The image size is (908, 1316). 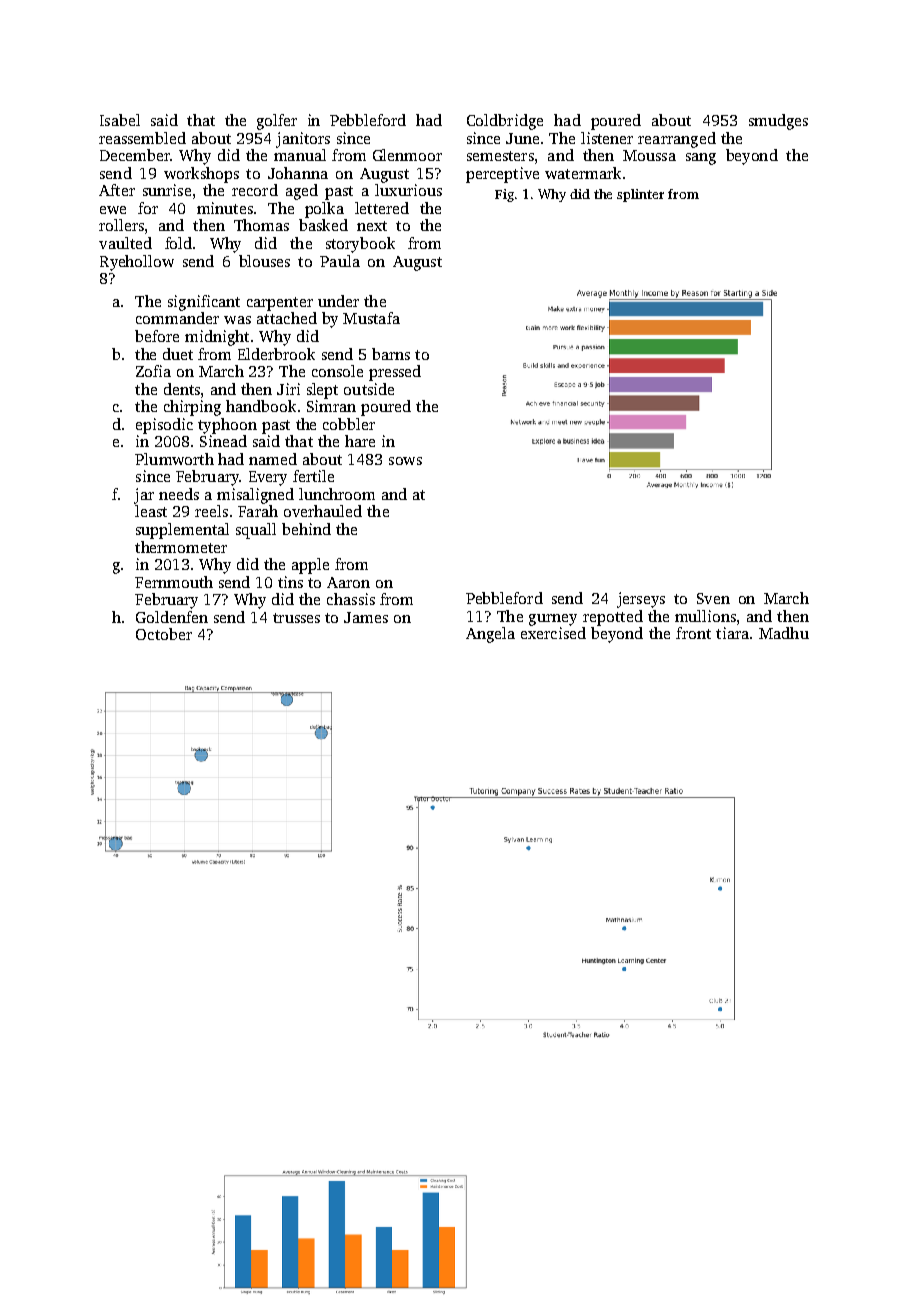 I want to click on Isabel, so click(x=120, y=120).
